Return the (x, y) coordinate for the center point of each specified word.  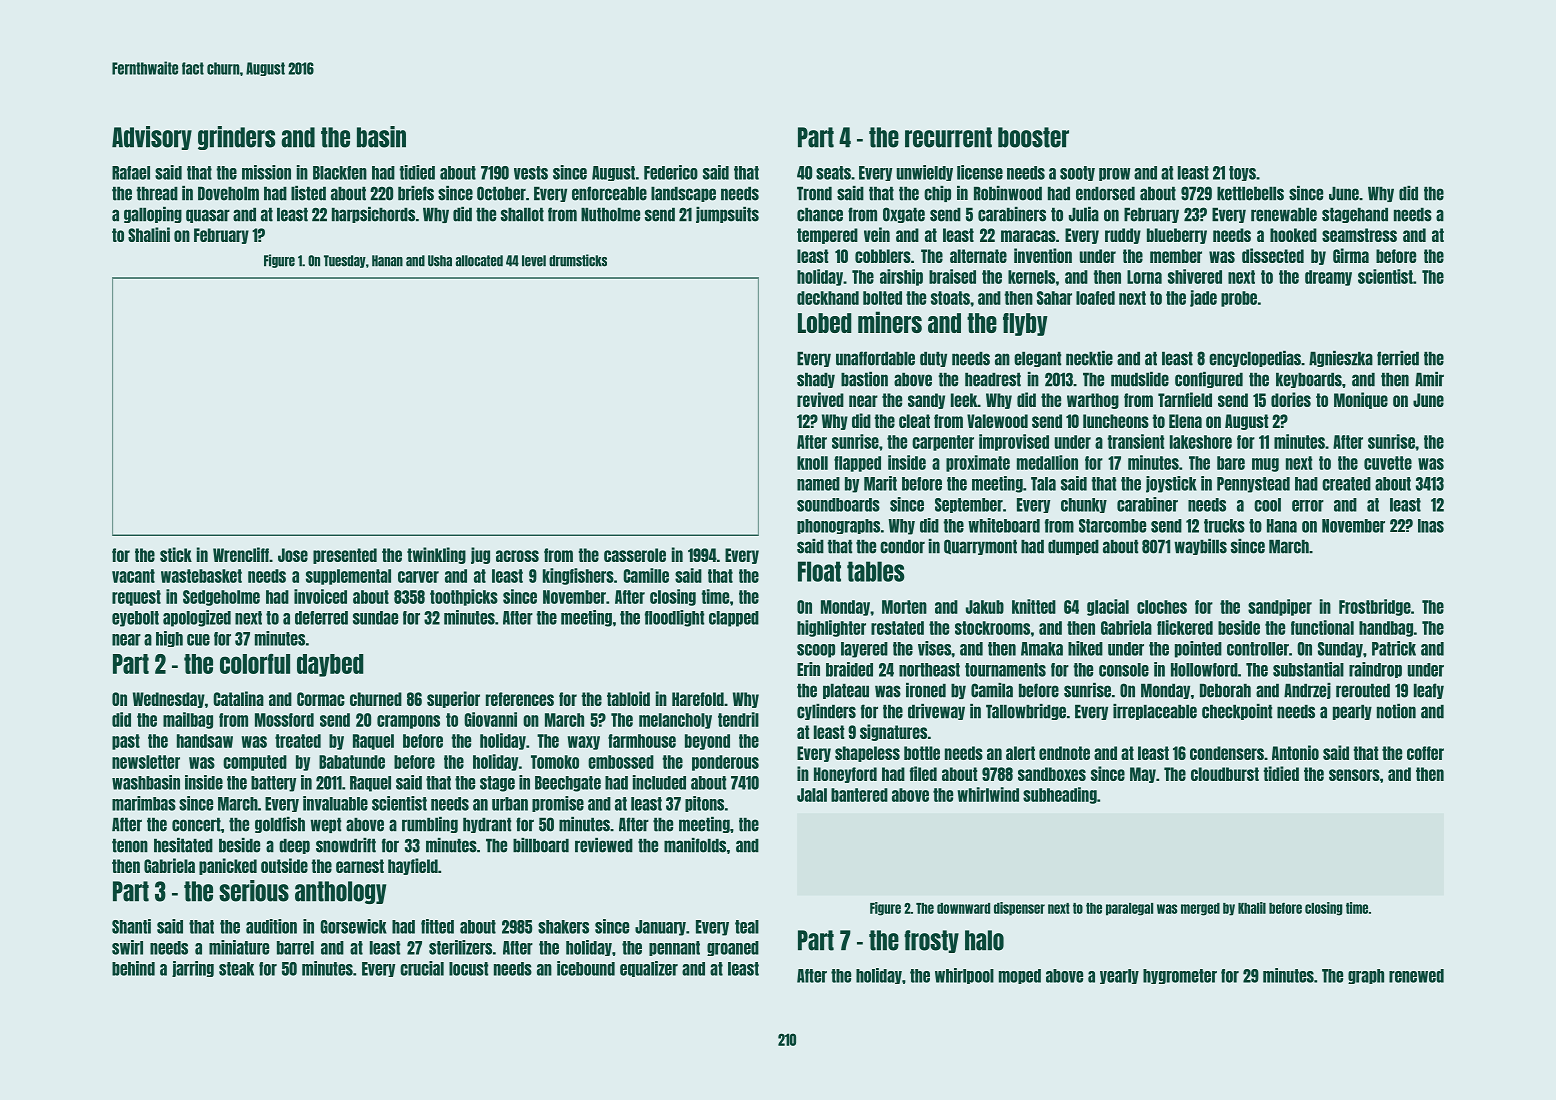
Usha (440, 261)
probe (1239, 299)
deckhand (828, 298)
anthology (340, 892)
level (534, 261)
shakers (563, 927)
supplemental (348, 577)
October (501, 193)
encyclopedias (1255, 359)
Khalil (1252, 908)
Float (819, 571)
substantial (1308, 669)
